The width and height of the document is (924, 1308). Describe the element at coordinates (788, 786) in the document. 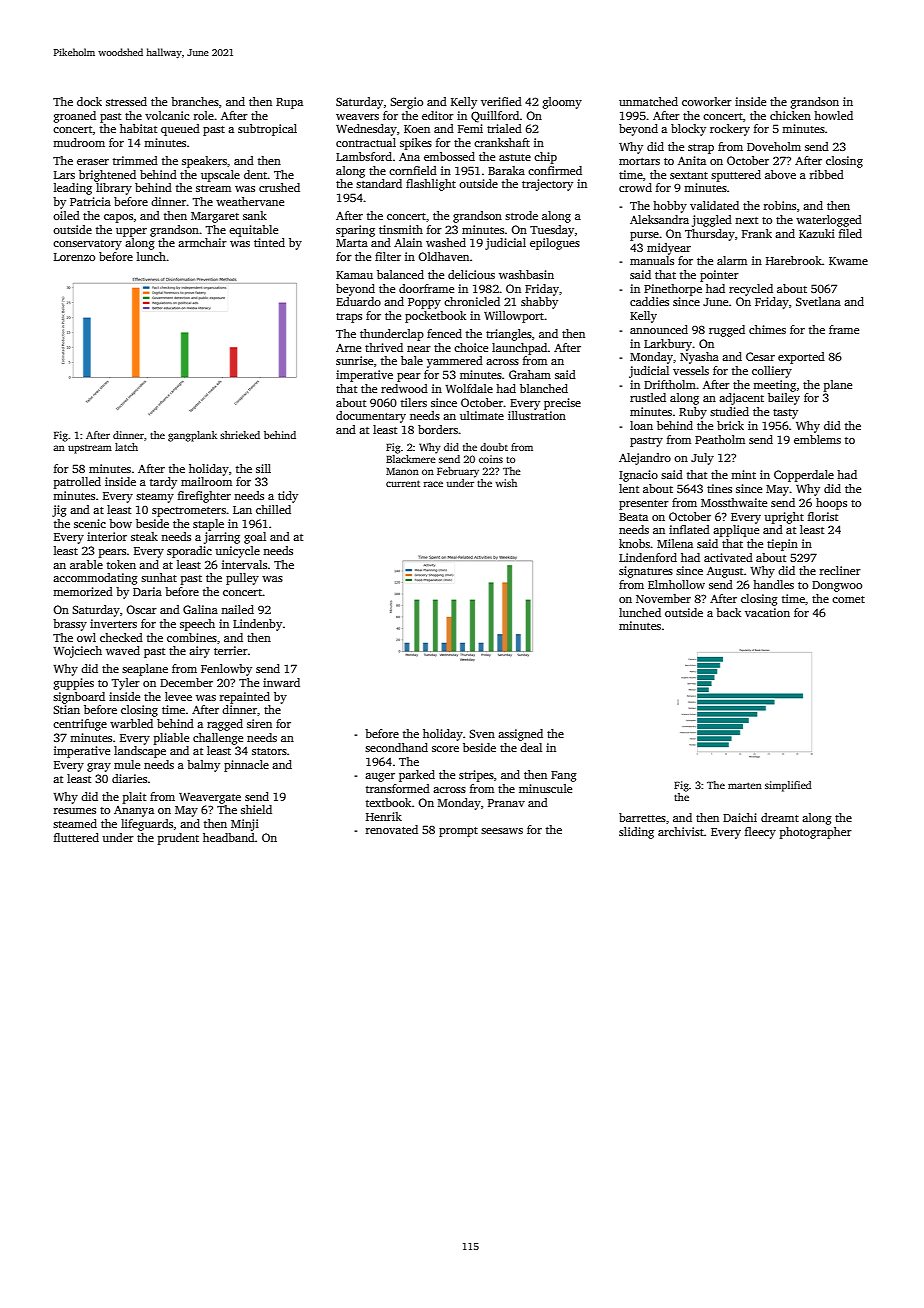

I see `simplified` at that location.
